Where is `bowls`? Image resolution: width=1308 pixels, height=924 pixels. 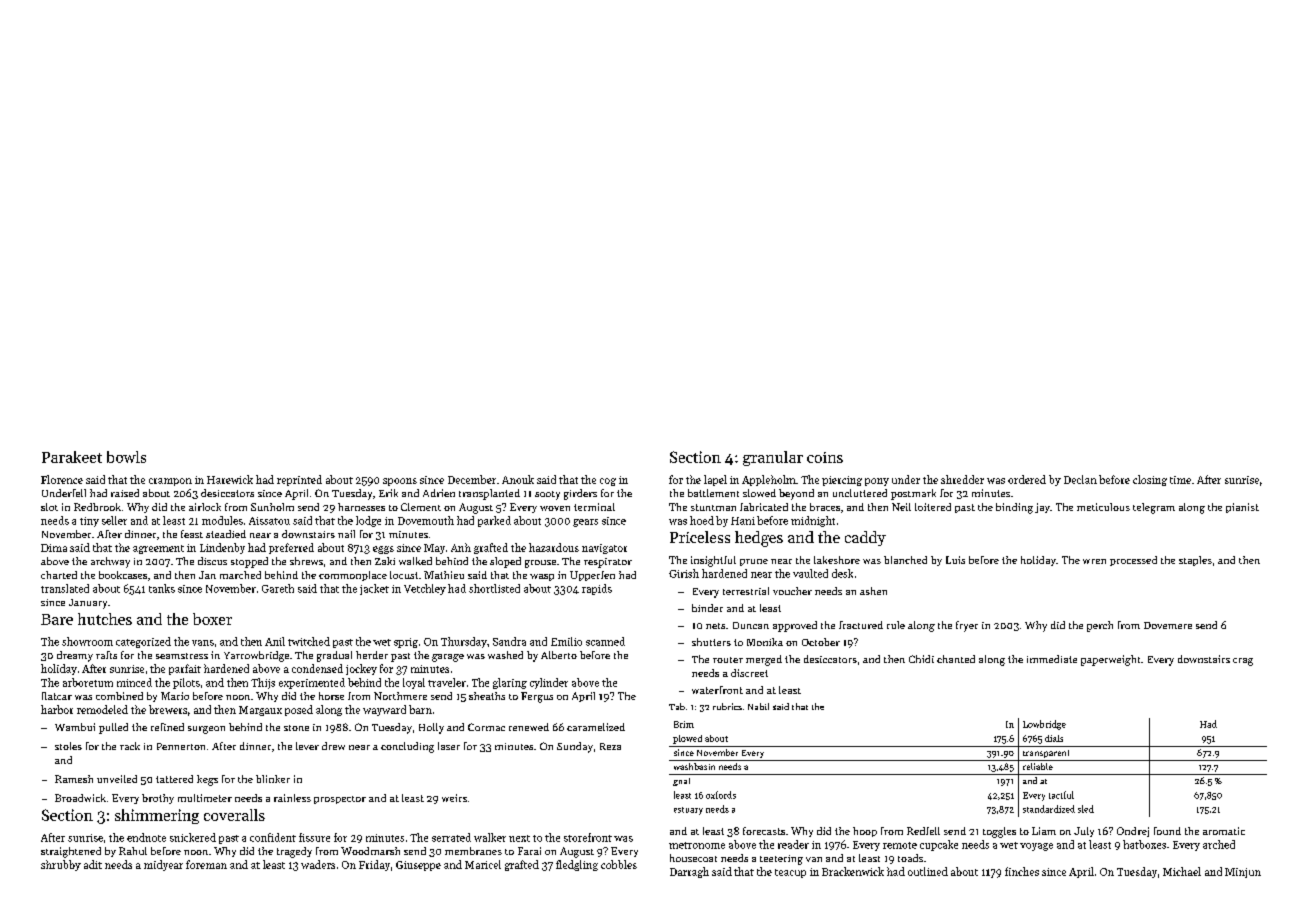 bowls is located at coordinates (126, 457).
